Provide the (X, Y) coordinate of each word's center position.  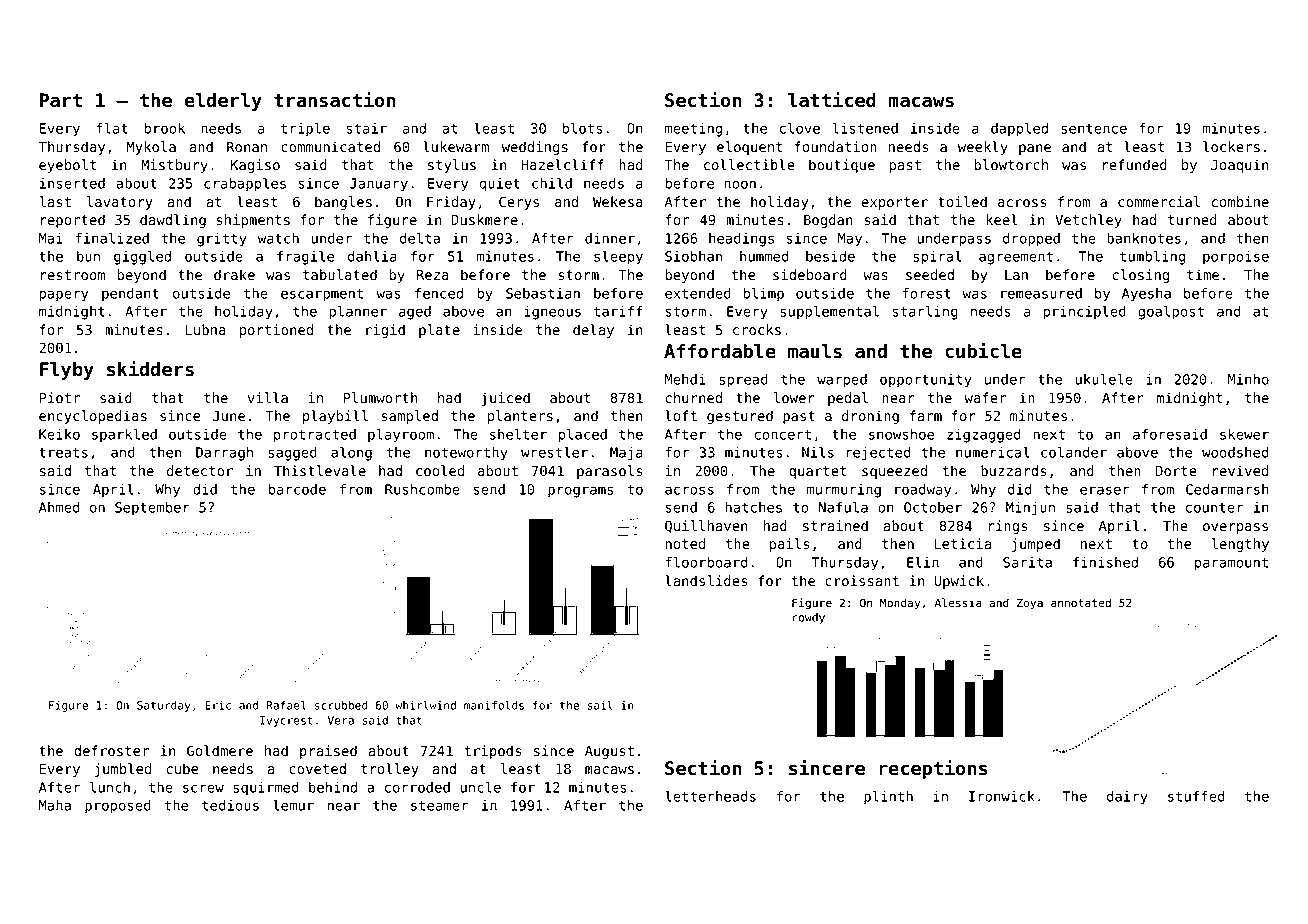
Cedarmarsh (1227, 489)
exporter (894, 203)
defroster (111, 751)
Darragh (224, 454)
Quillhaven (706, 526)
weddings (535, 148)
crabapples (245, 184)
